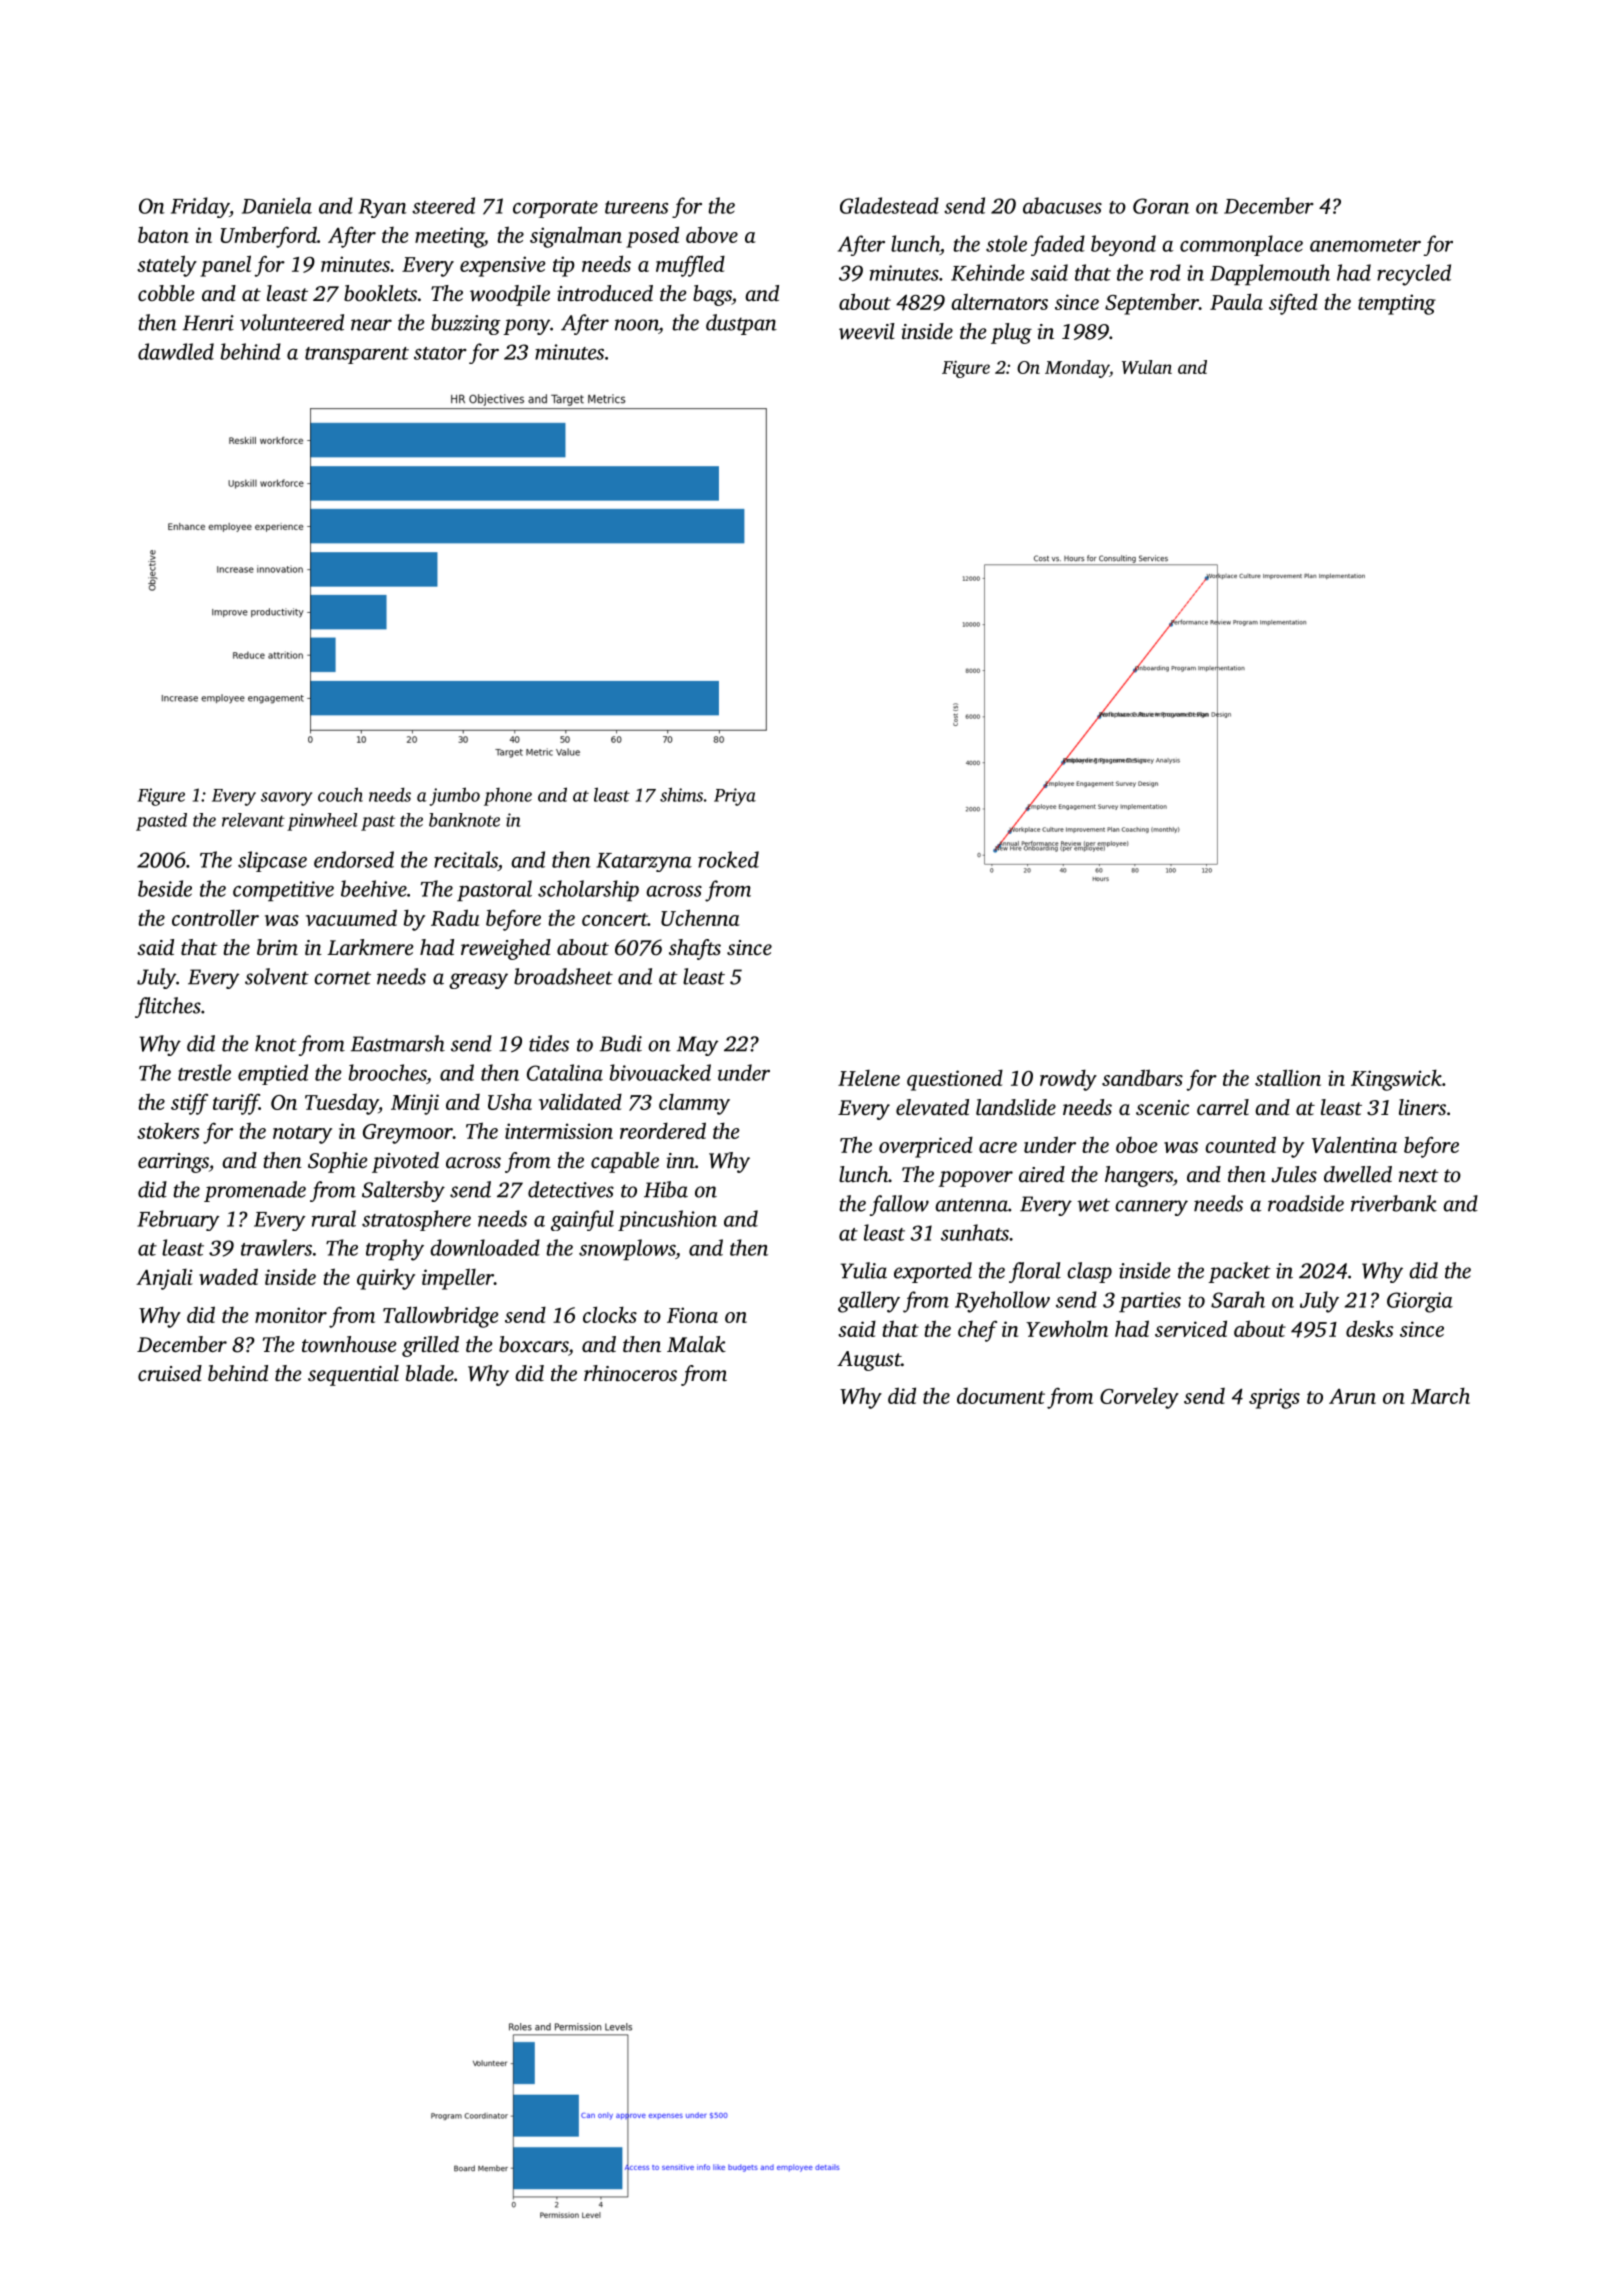  What do you see at coordinates (1420, 1302) in the page?
I see `Giorgia` at bounding box center [1420, 1302].
